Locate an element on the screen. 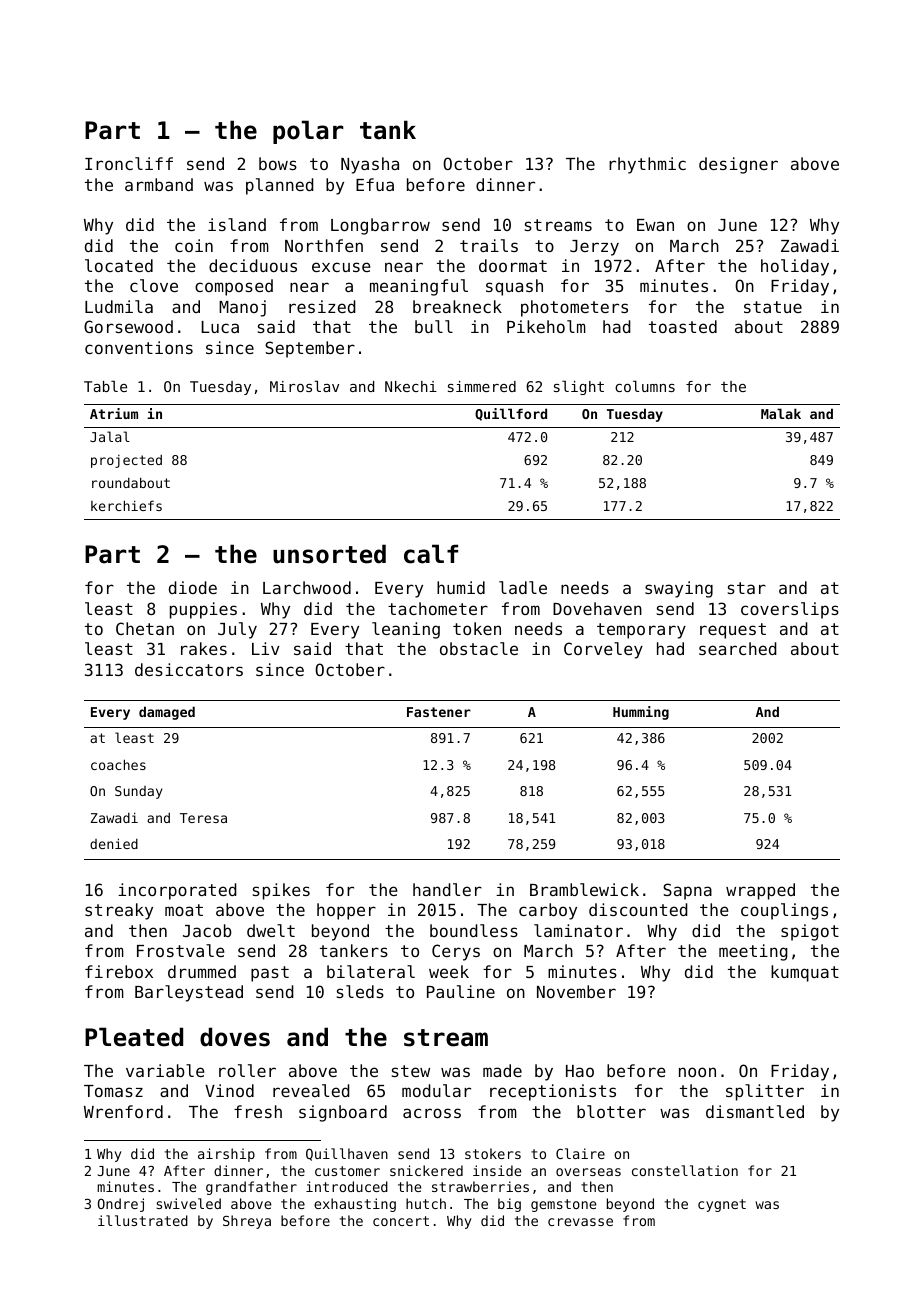  Shreya is located at coordinates (247, 1222).
